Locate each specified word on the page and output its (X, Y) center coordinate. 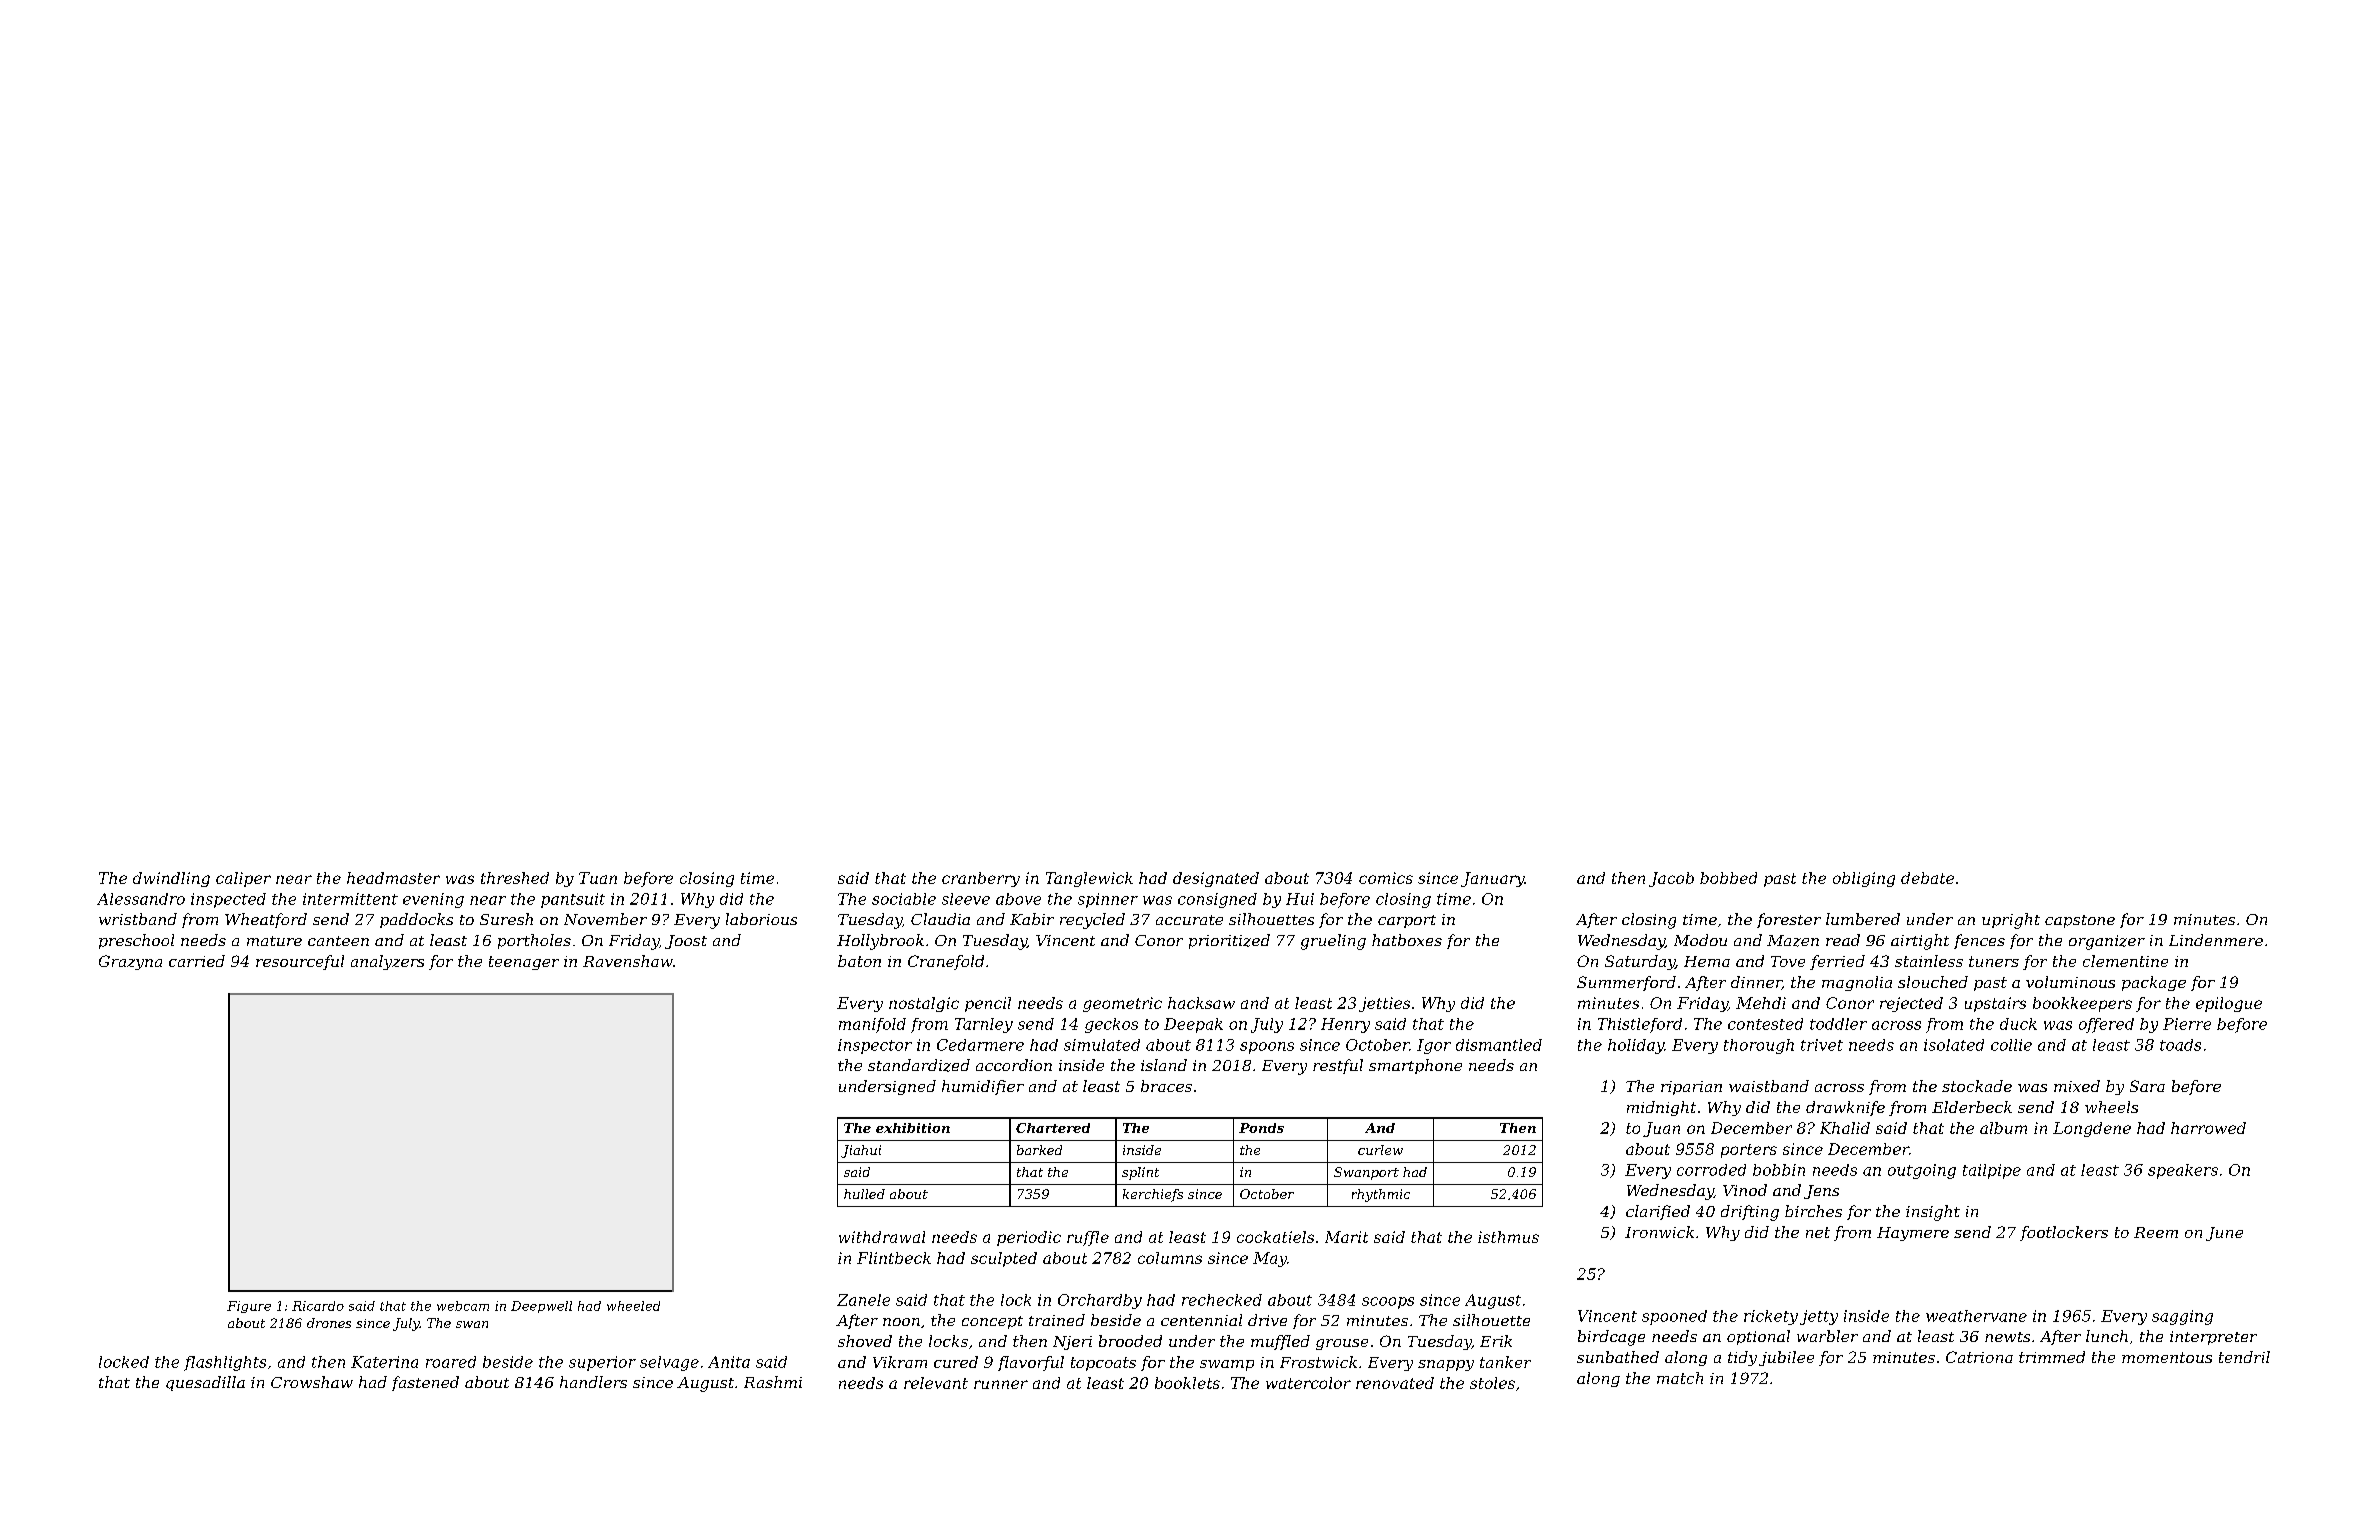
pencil (988, 1004)
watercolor (1308, 1383)
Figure (249, 1307)
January (1493, 879)
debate (1927, 878)
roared (451, 1362)
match (1680, 1378)
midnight (1661, 1108)
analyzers (387, 962)
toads (2180, 1045)
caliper (243, 879)
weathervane (1976, 1316)
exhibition (913, 1128)
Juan (1661, 1129)
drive (1267, 1320)
